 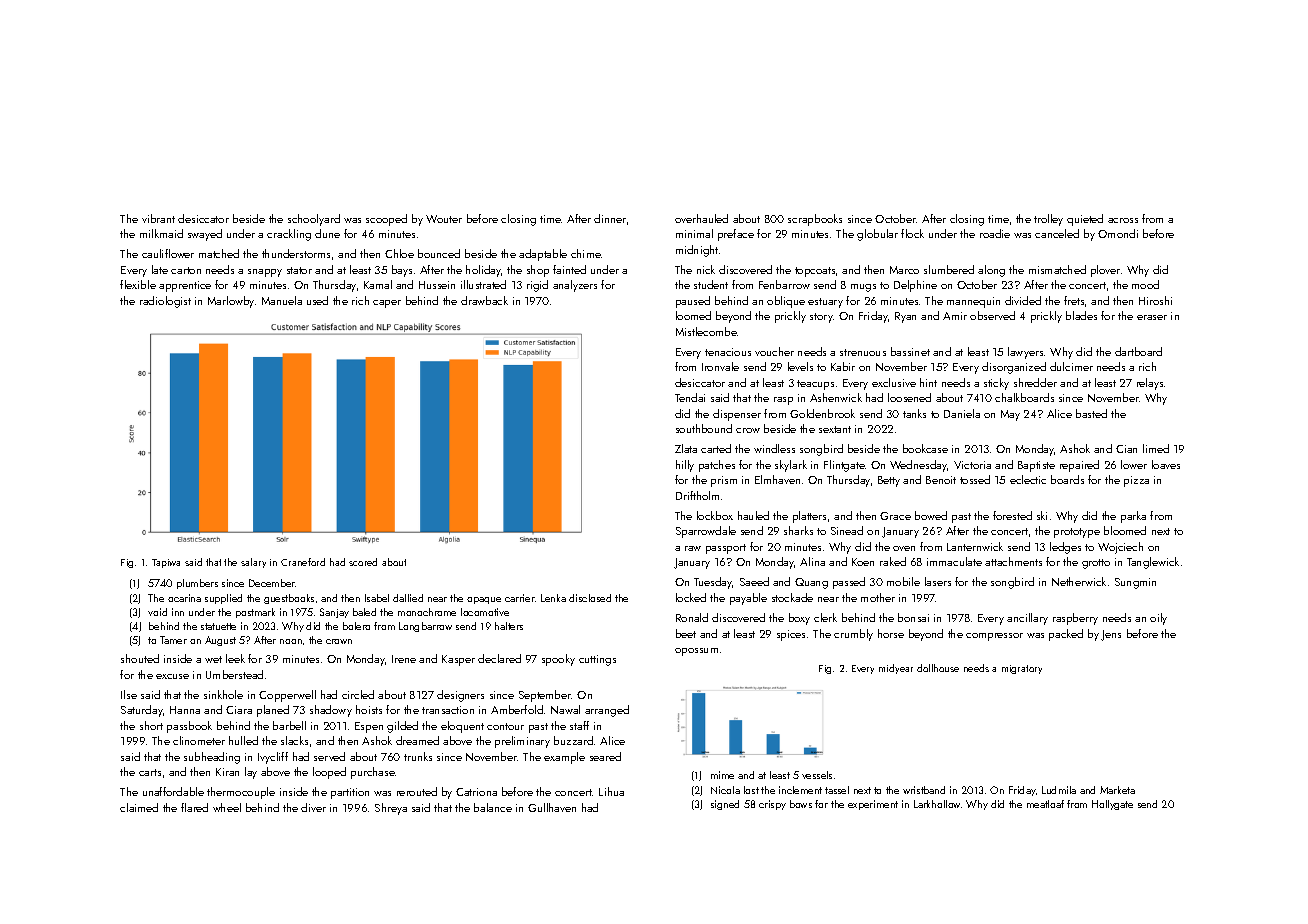 What do you see at coordinates (386, 220) in the screenshot?
I see `scooped` at bounding box center [386, 220].
